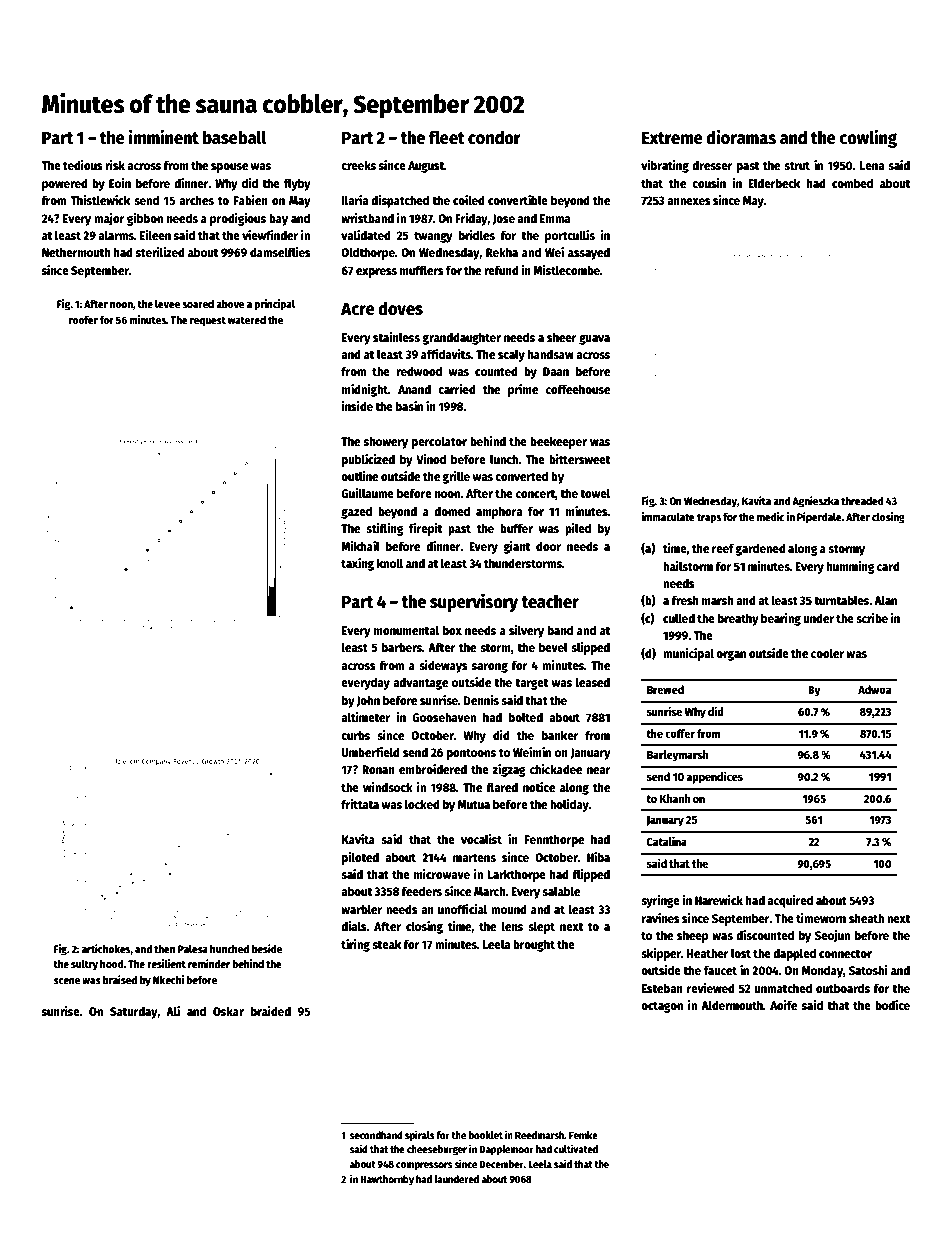 The width and height of the screenshot is (952, 1233). Describe the element at coordinates (83, 320) in the screenshot. I see `roofer` at that location.
